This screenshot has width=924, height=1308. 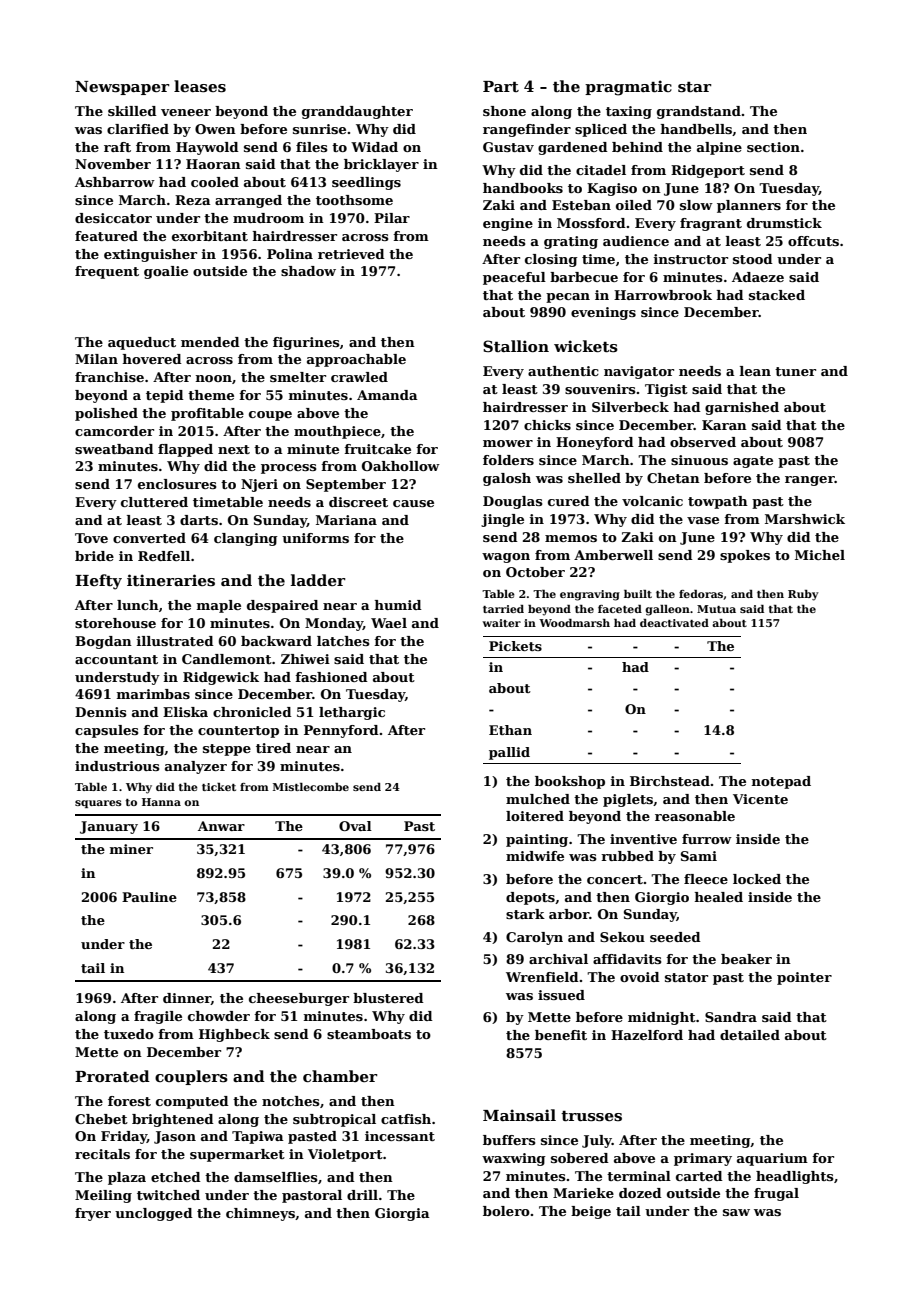 What do you see at coordinates (362, 1195) in the screenshot?
I see `drill` at bounding box center [362, 1195].
